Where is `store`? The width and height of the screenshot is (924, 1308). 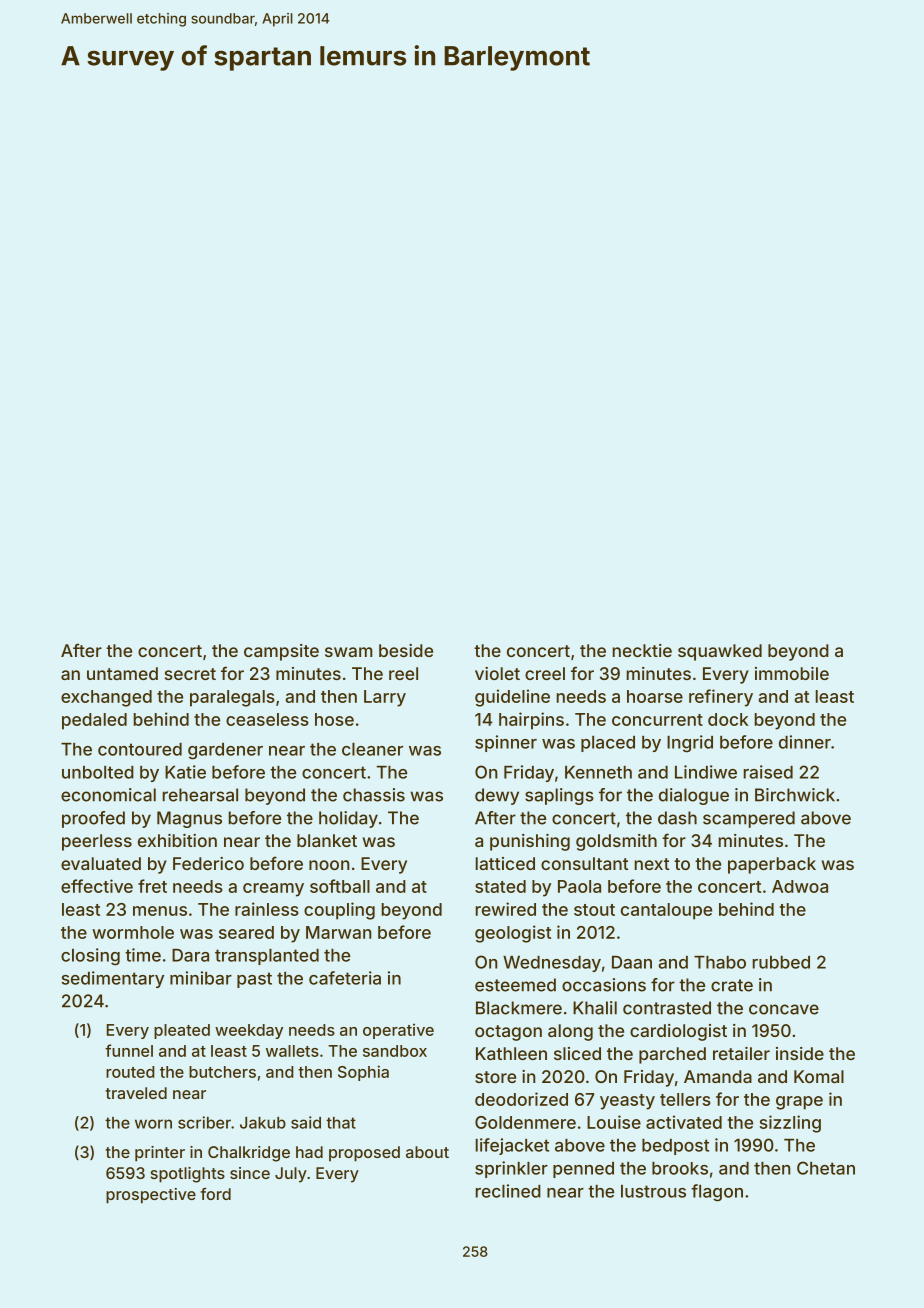 store is located at coordinates (495, 1077).
